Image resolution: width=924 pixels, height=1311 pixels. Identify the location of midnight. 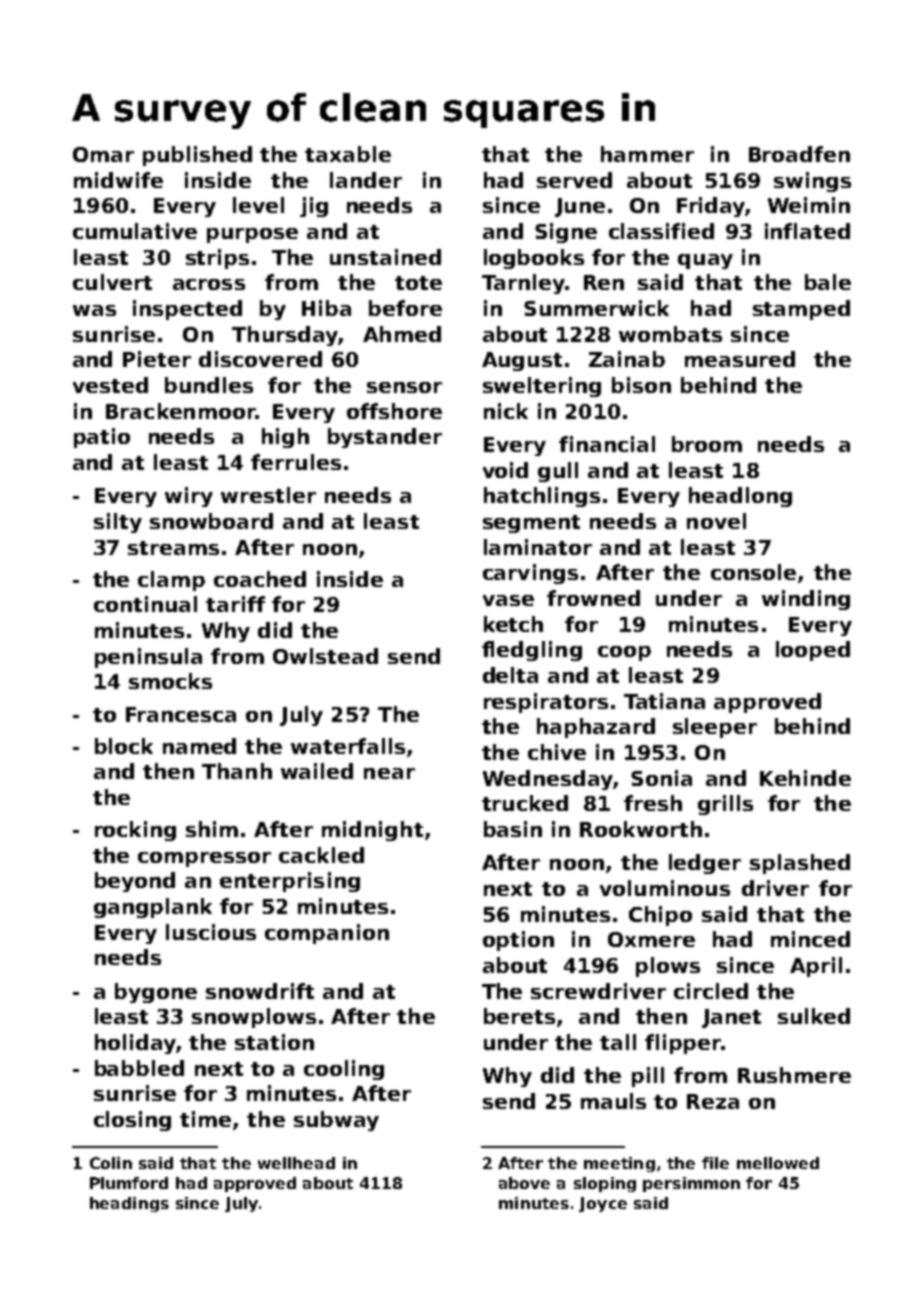
(372, 831).
